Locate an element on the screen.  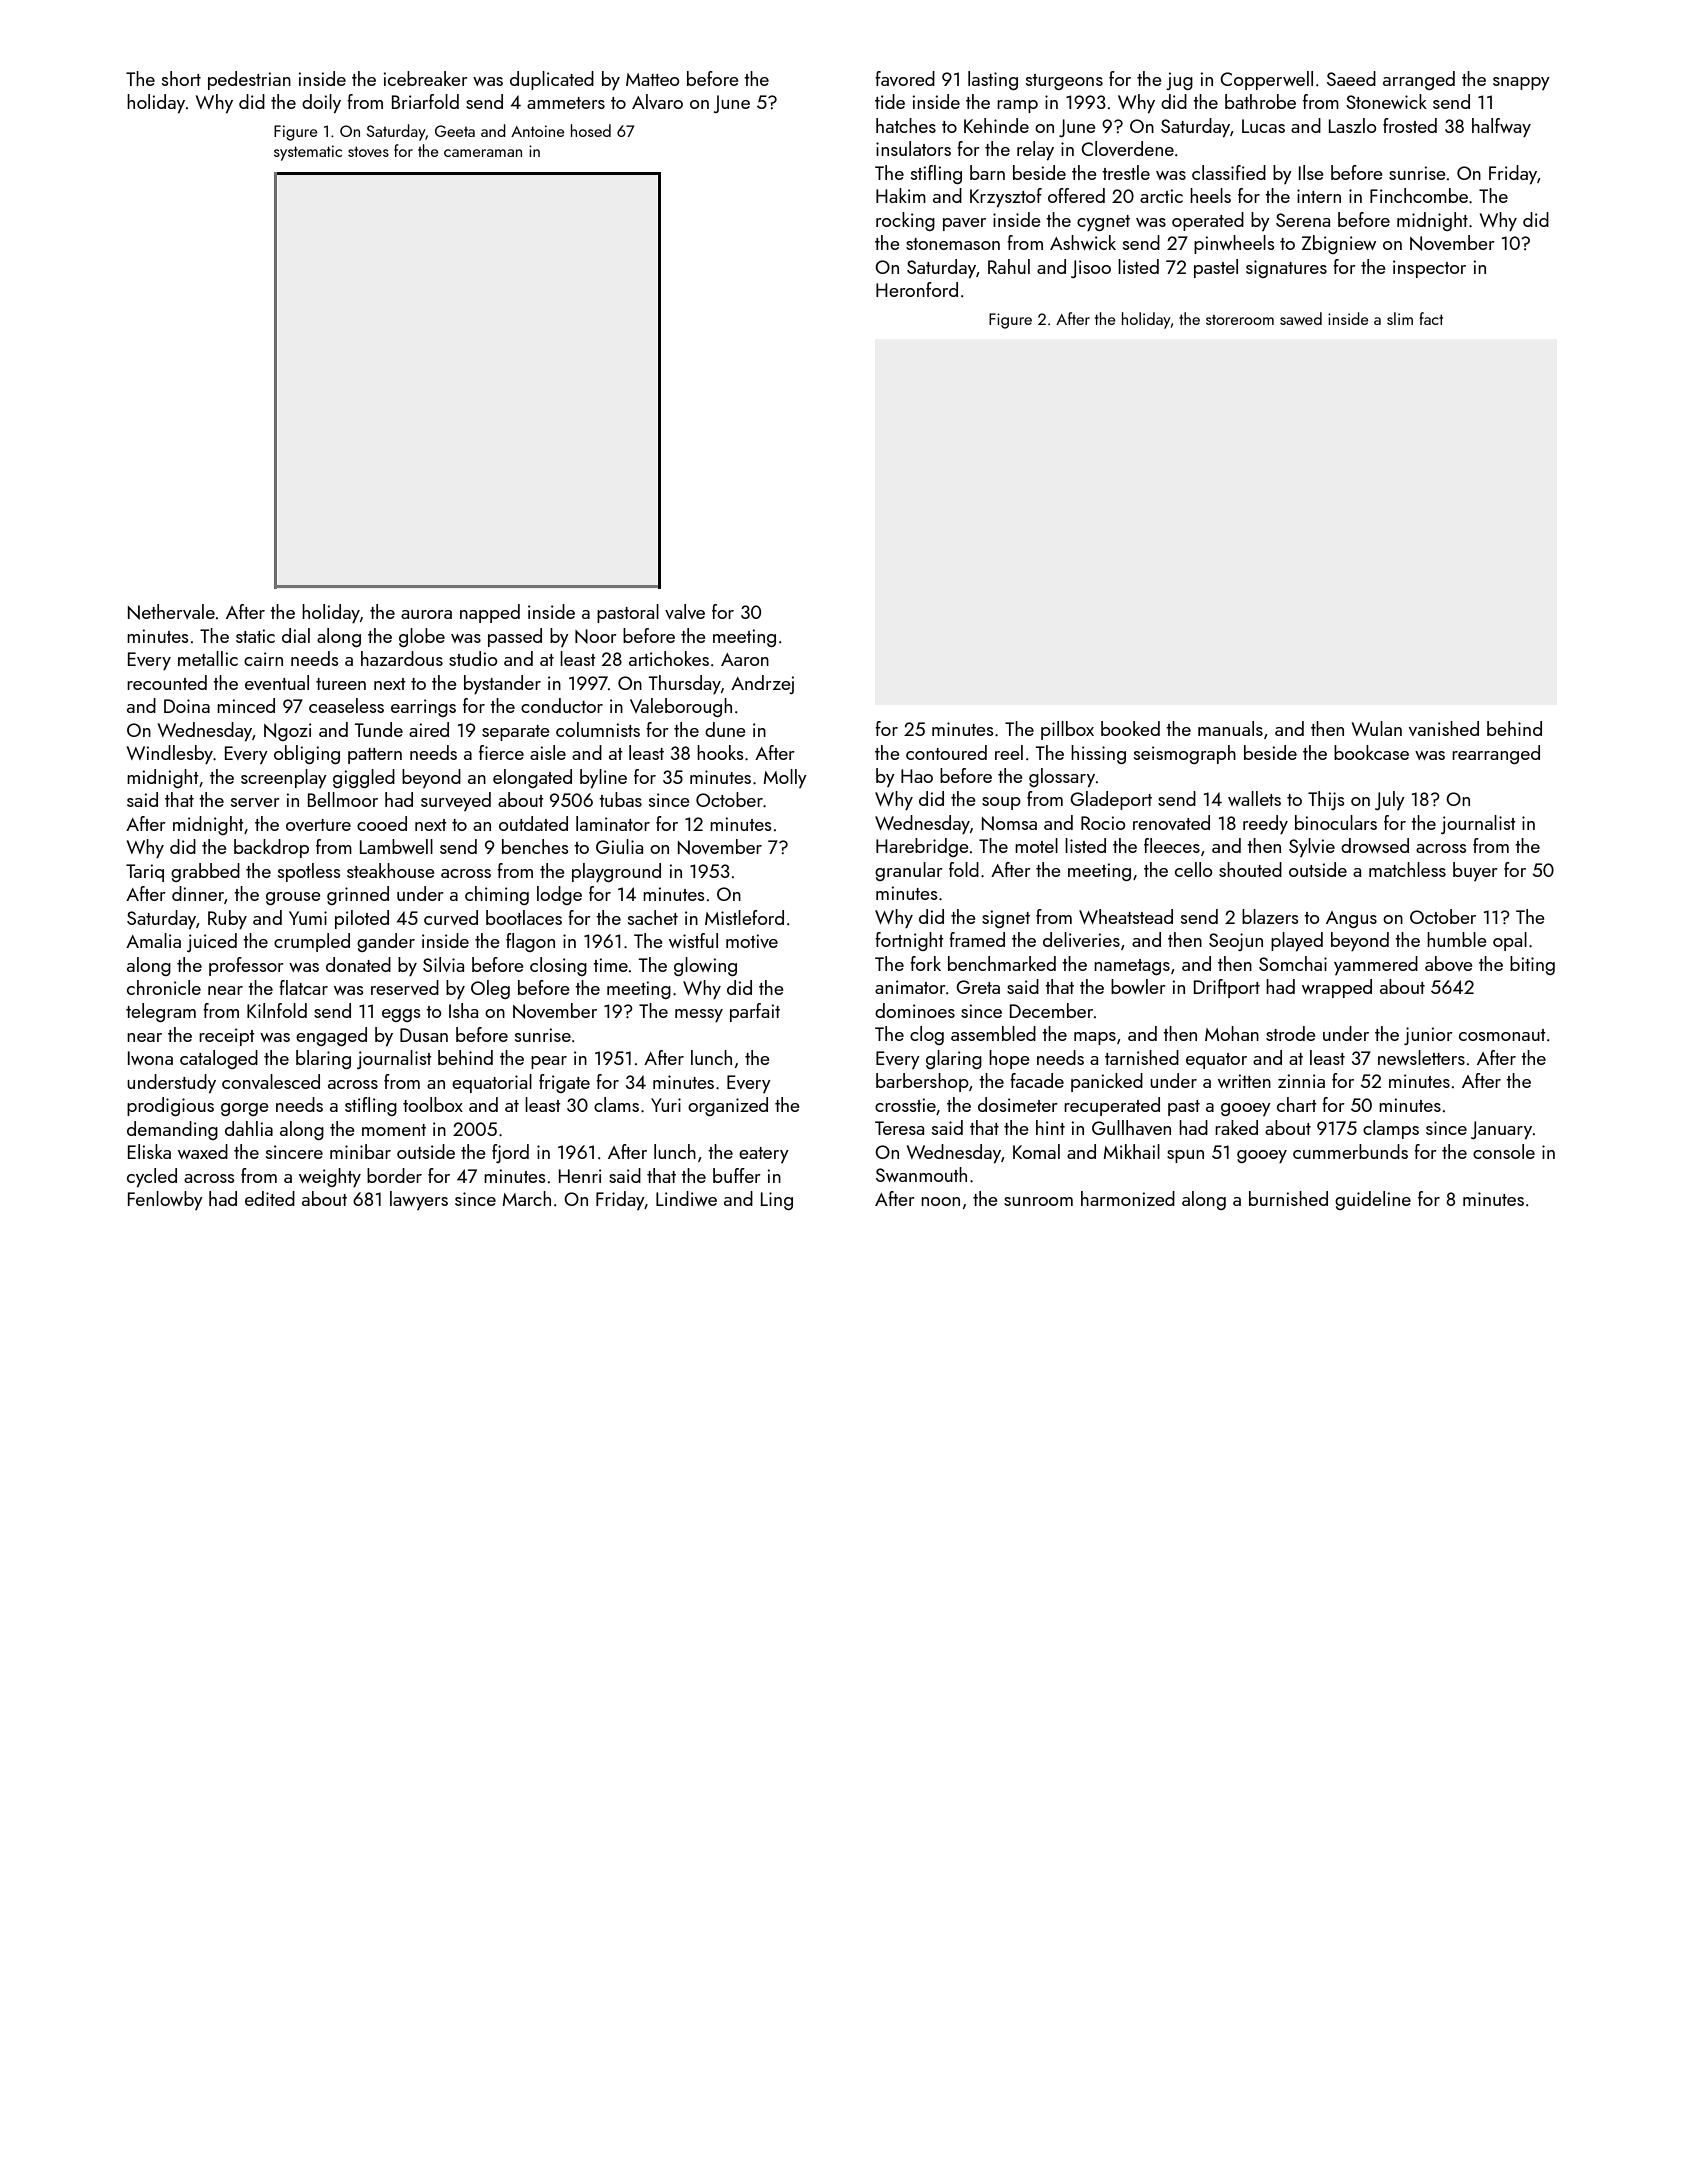
halfway is located at coordinates (1501, 127).
